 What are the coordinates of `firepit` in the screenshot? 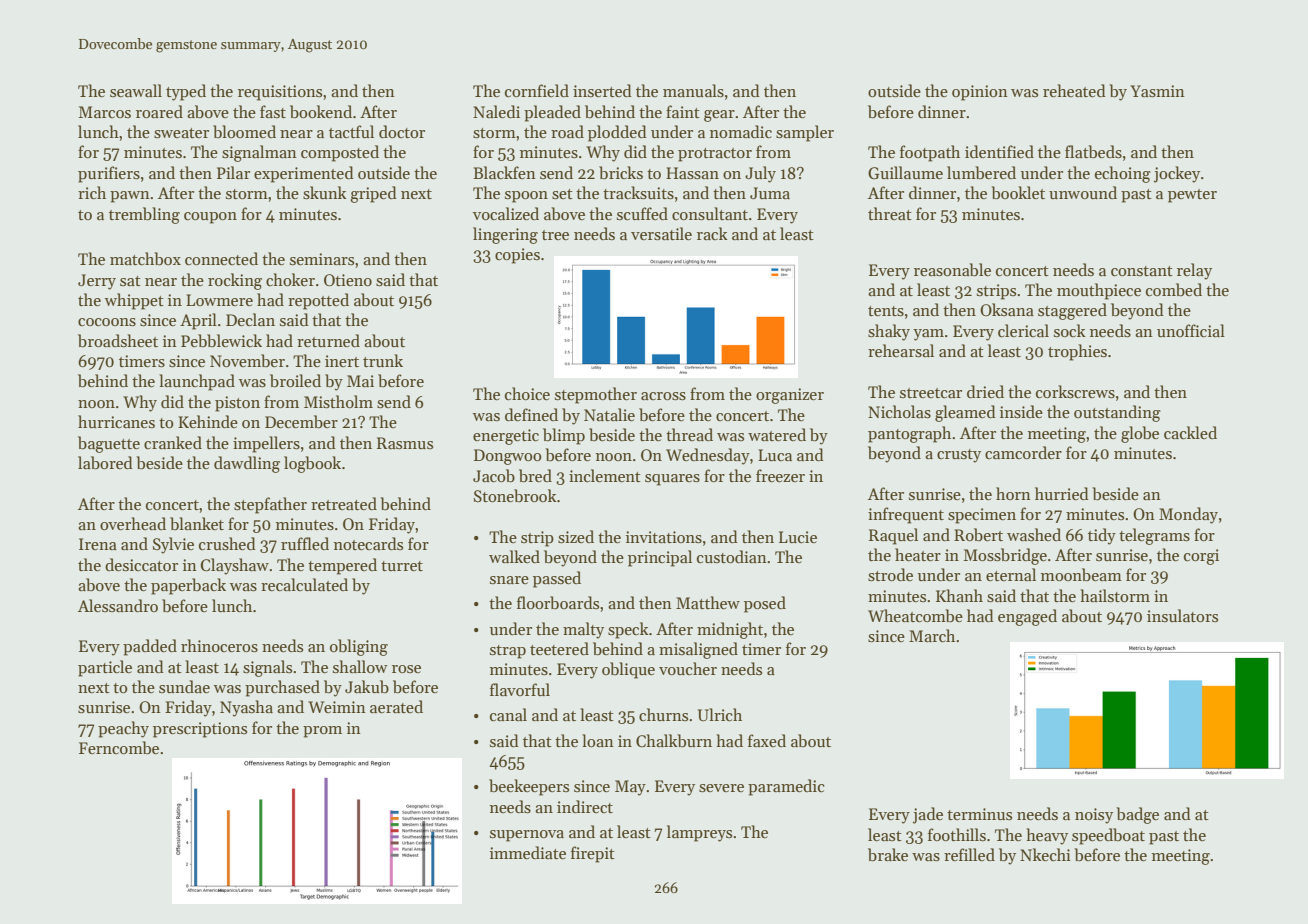 It's located at (593, 854).
